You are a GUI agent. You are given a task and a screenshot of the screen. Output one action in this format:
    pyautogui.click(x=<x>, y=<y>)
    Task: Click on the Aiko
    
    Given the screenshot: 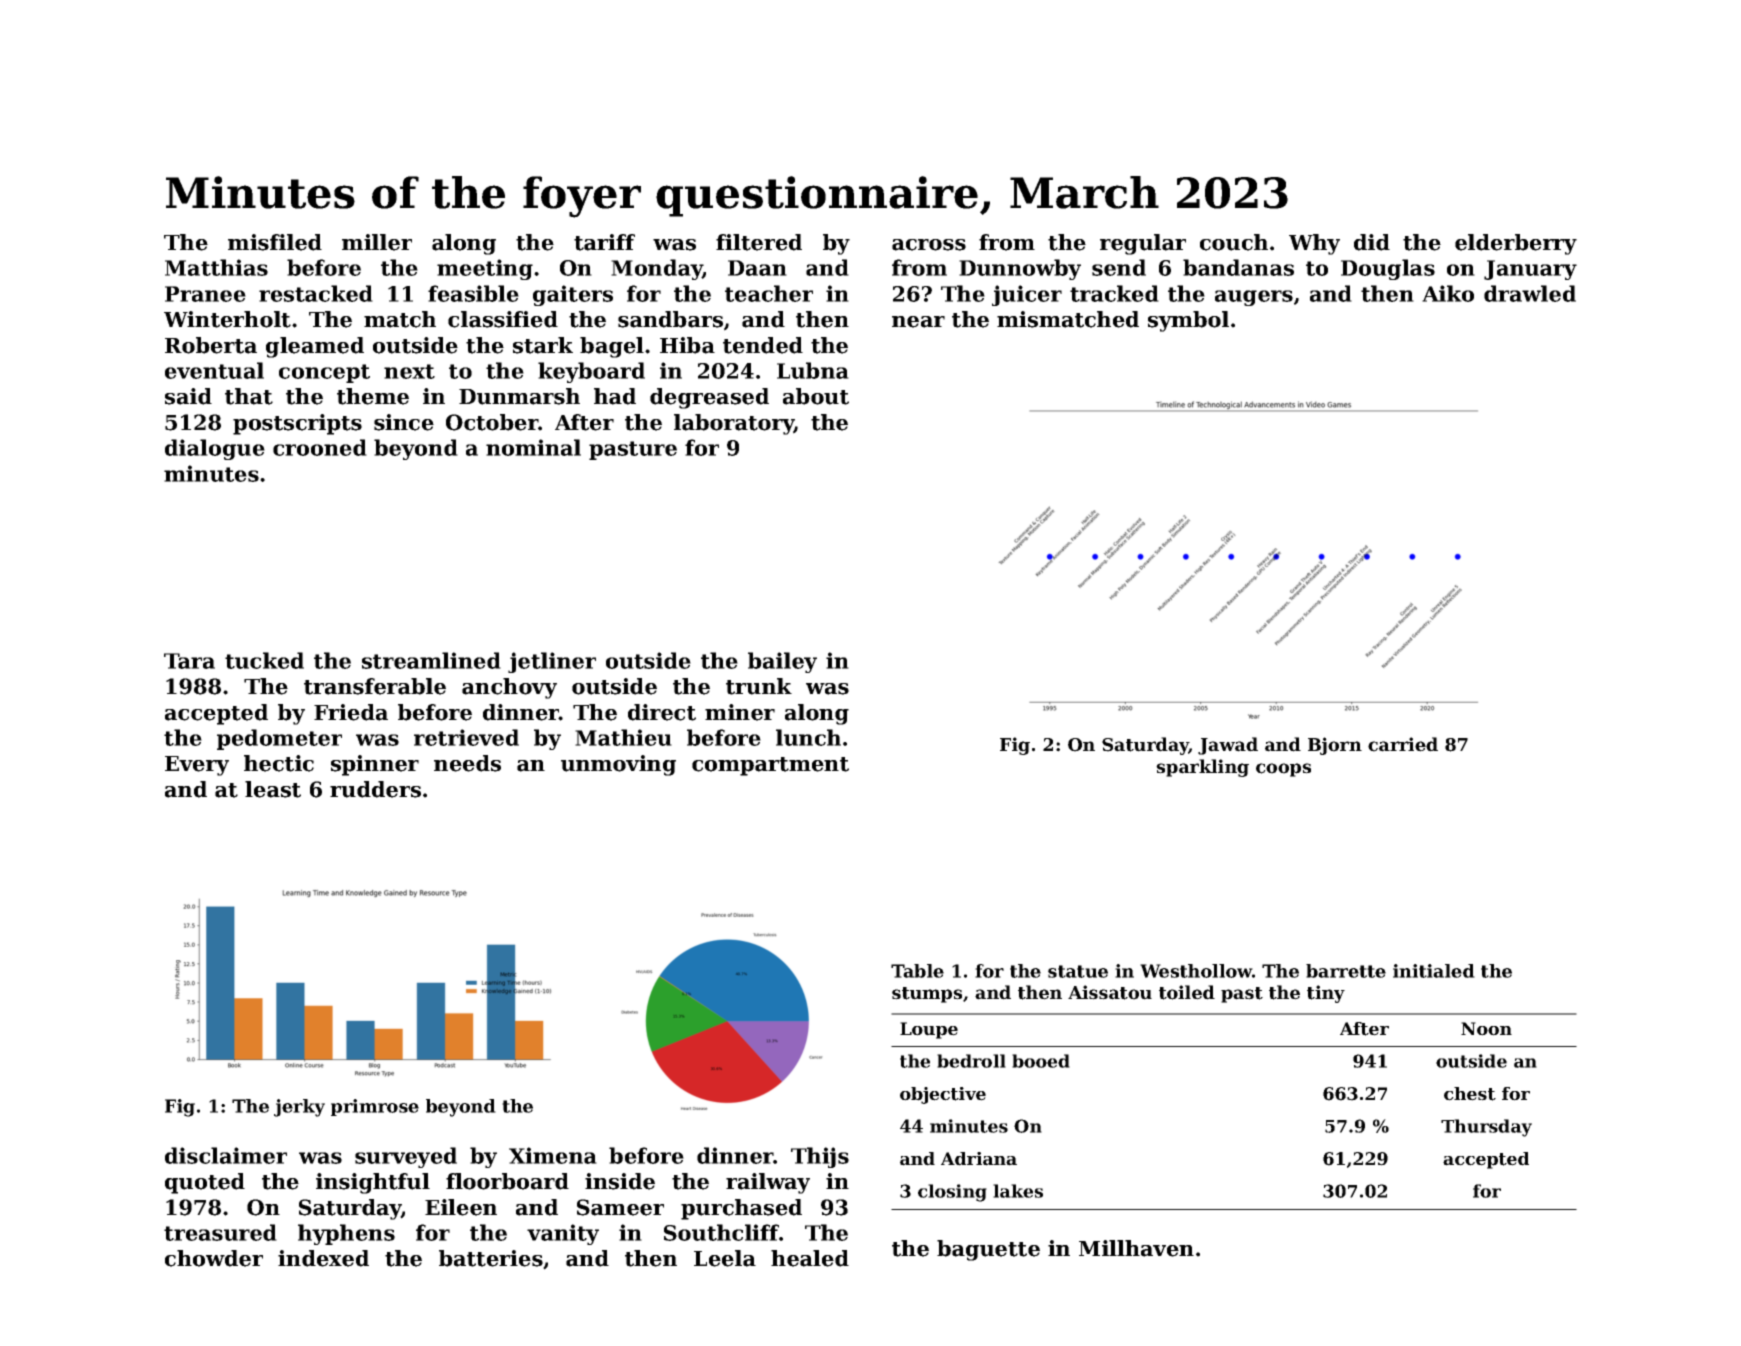 What is the action you would take?
    pyautogui.click(x=1448, y=293)
